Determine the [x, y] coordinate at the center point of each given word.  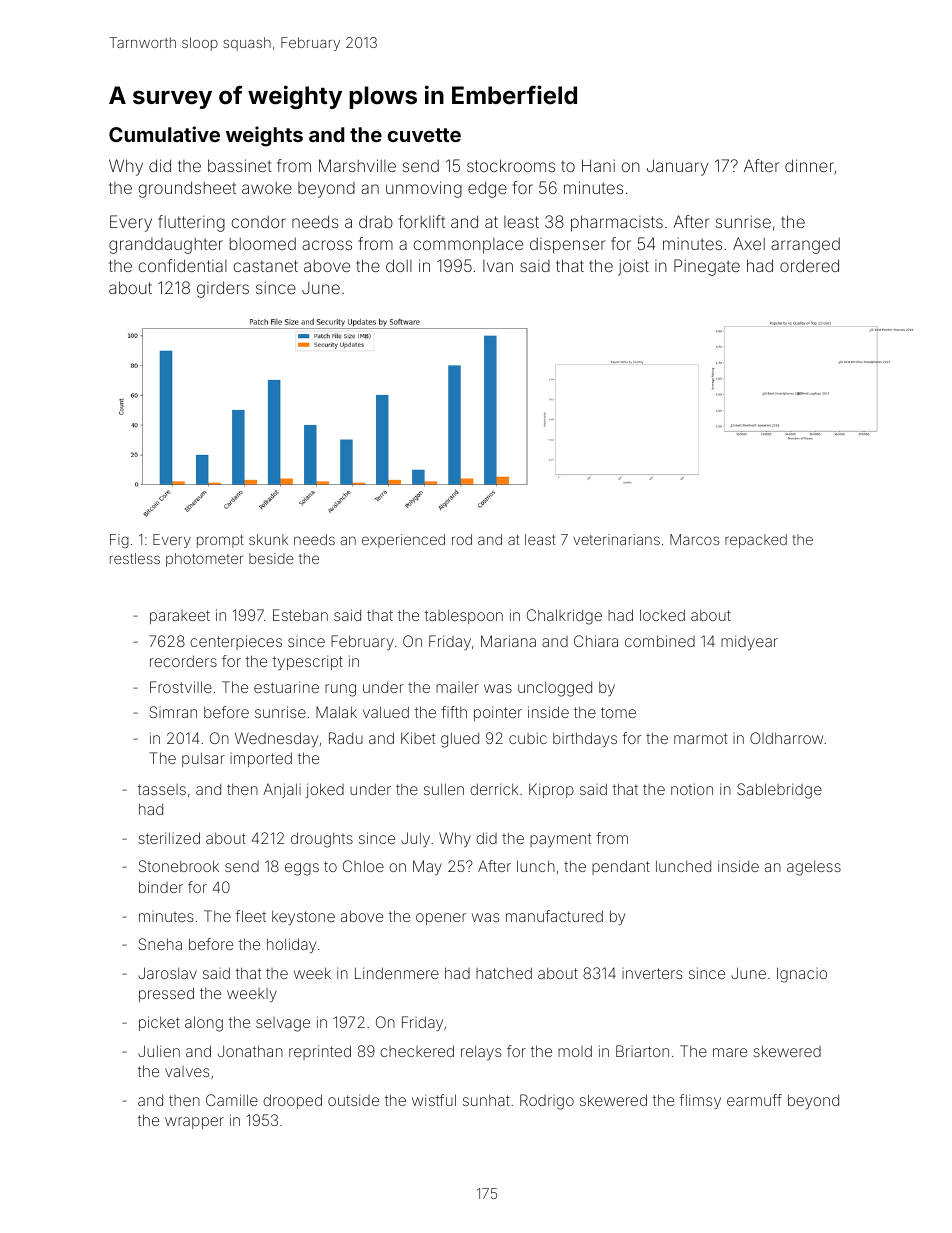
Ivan [498, 266]
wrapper [194, 1123]
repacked [756, 541]
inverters [652, 973]
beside [271, 558]
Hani [598, 165]
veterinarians [616, 539]
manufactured [554, 916]
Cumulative [164, 134]
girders [223, 289]
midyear [749, 642]
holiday [291, 946]
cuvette [424, 135]
